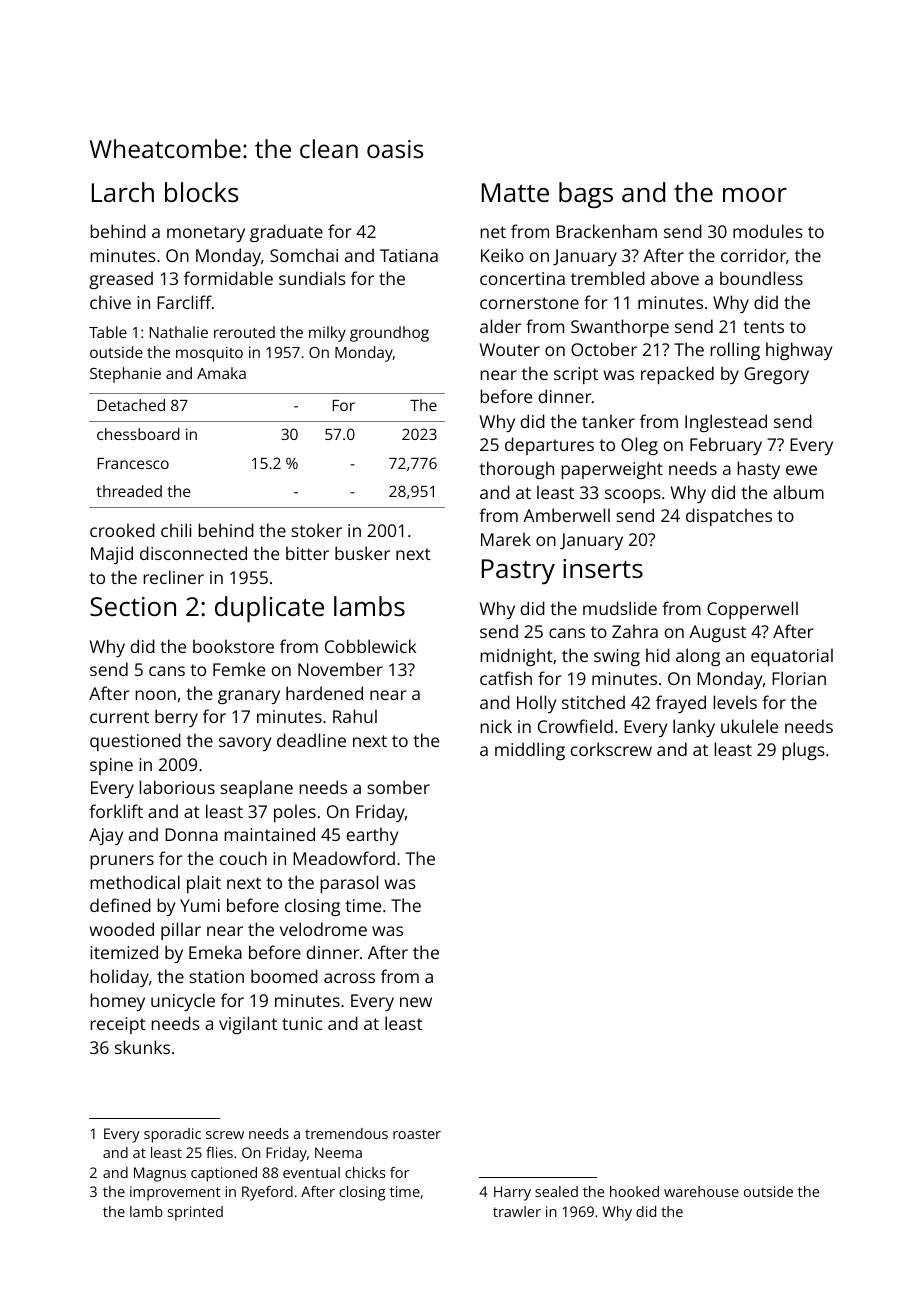  Describe the element at coordinates (801, 470) in the screenshot. I see `ewe` at that location.
